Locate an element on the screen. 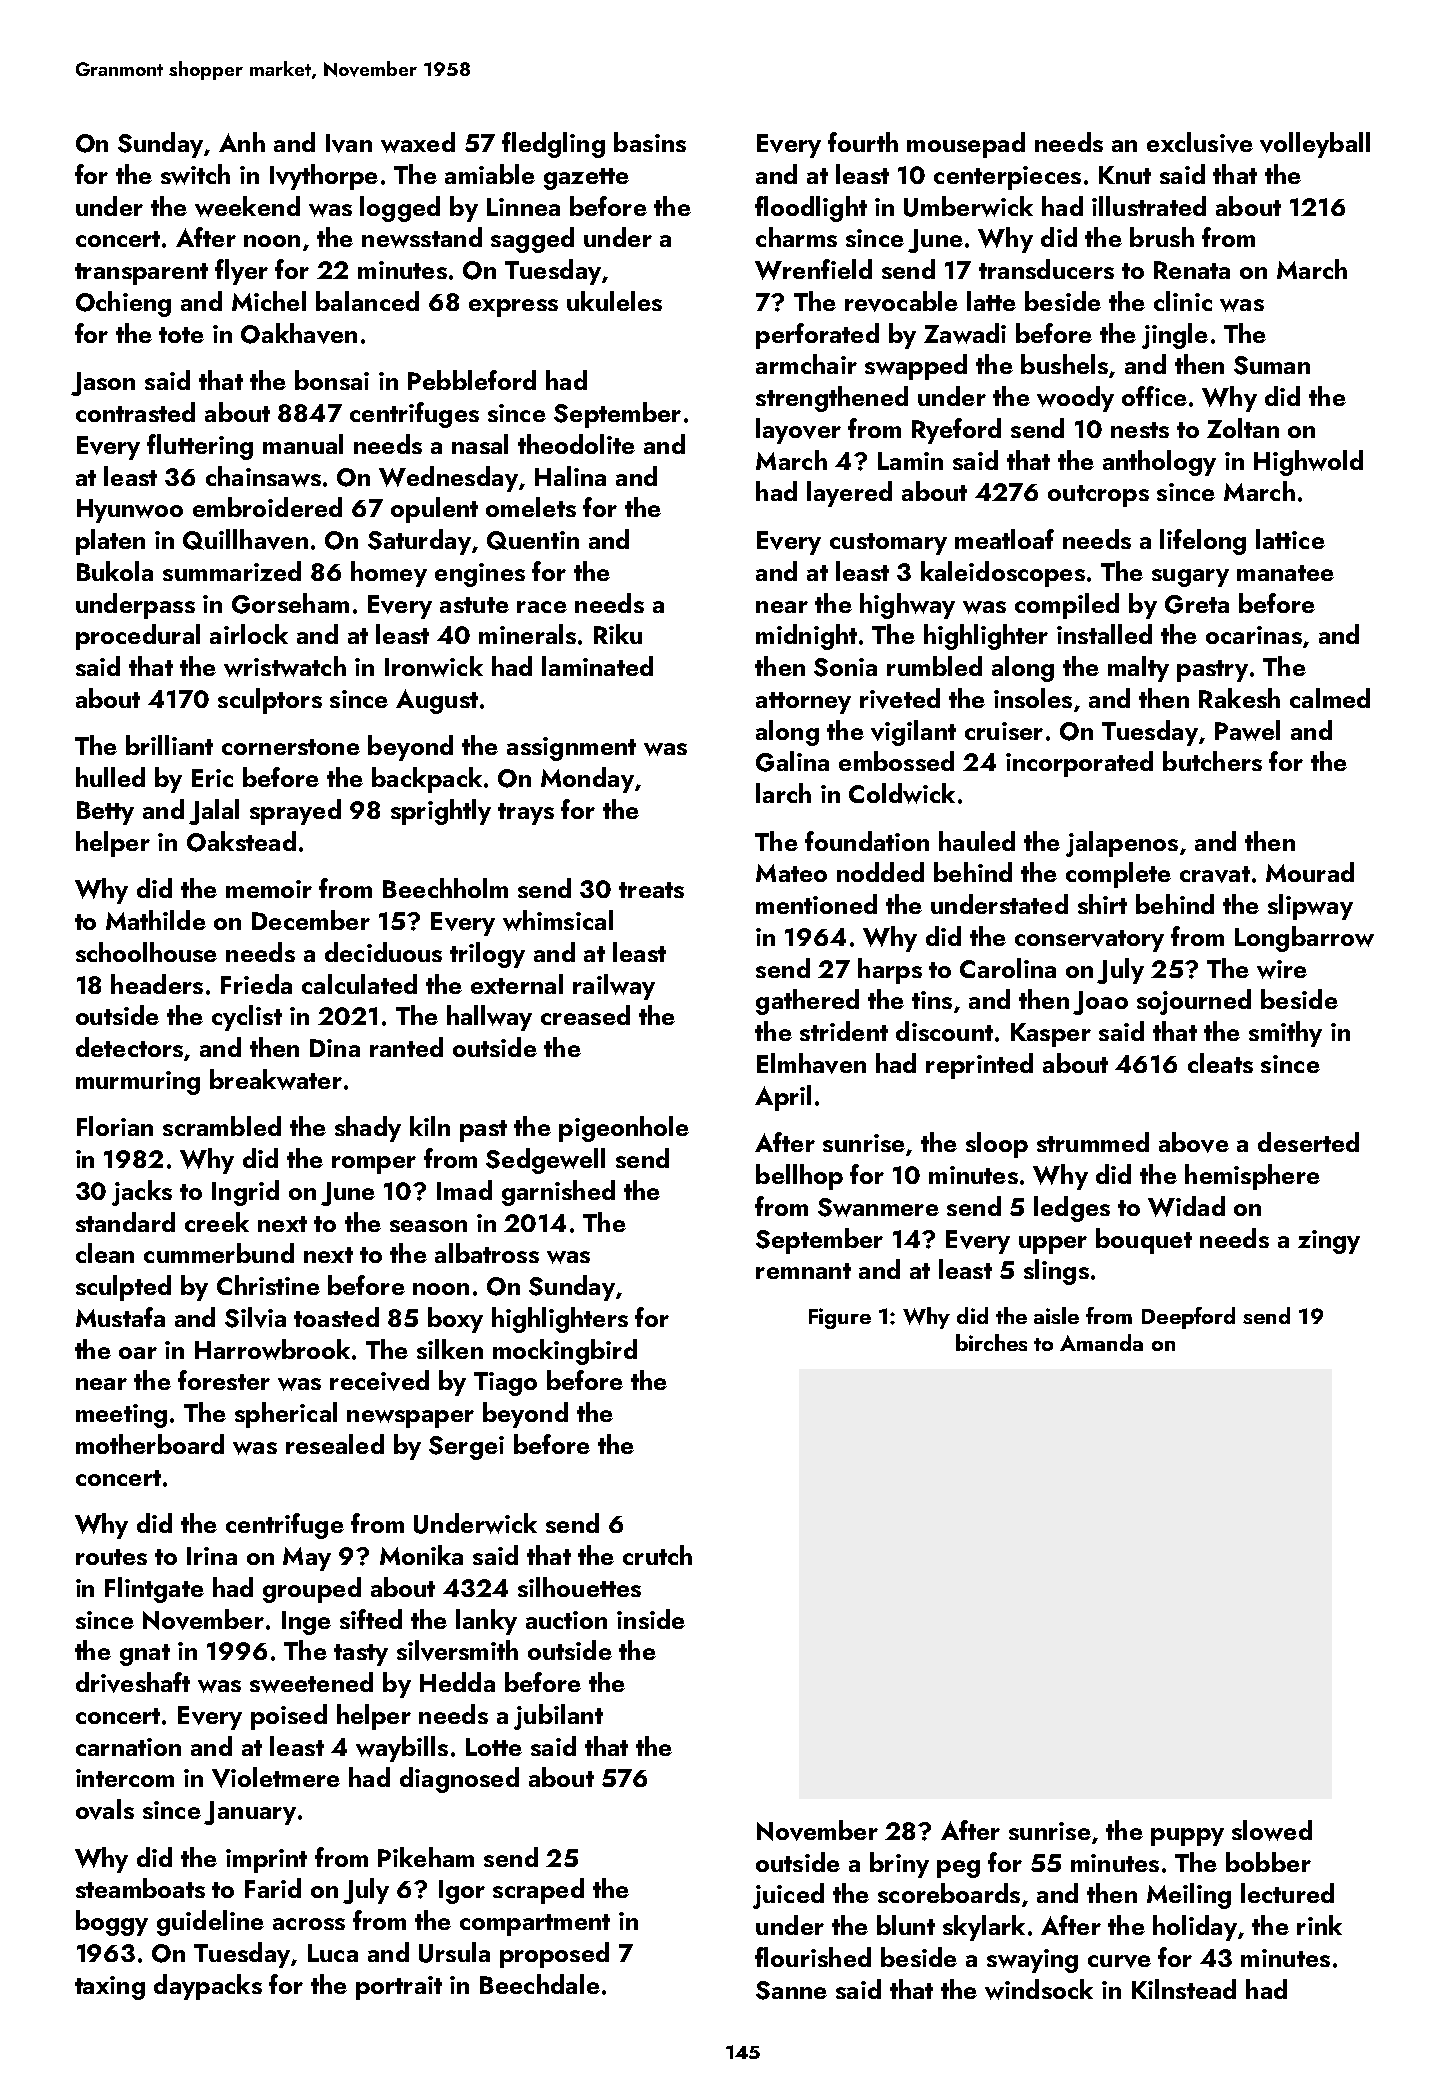  fledgling is located at coordinates (553, 145).
